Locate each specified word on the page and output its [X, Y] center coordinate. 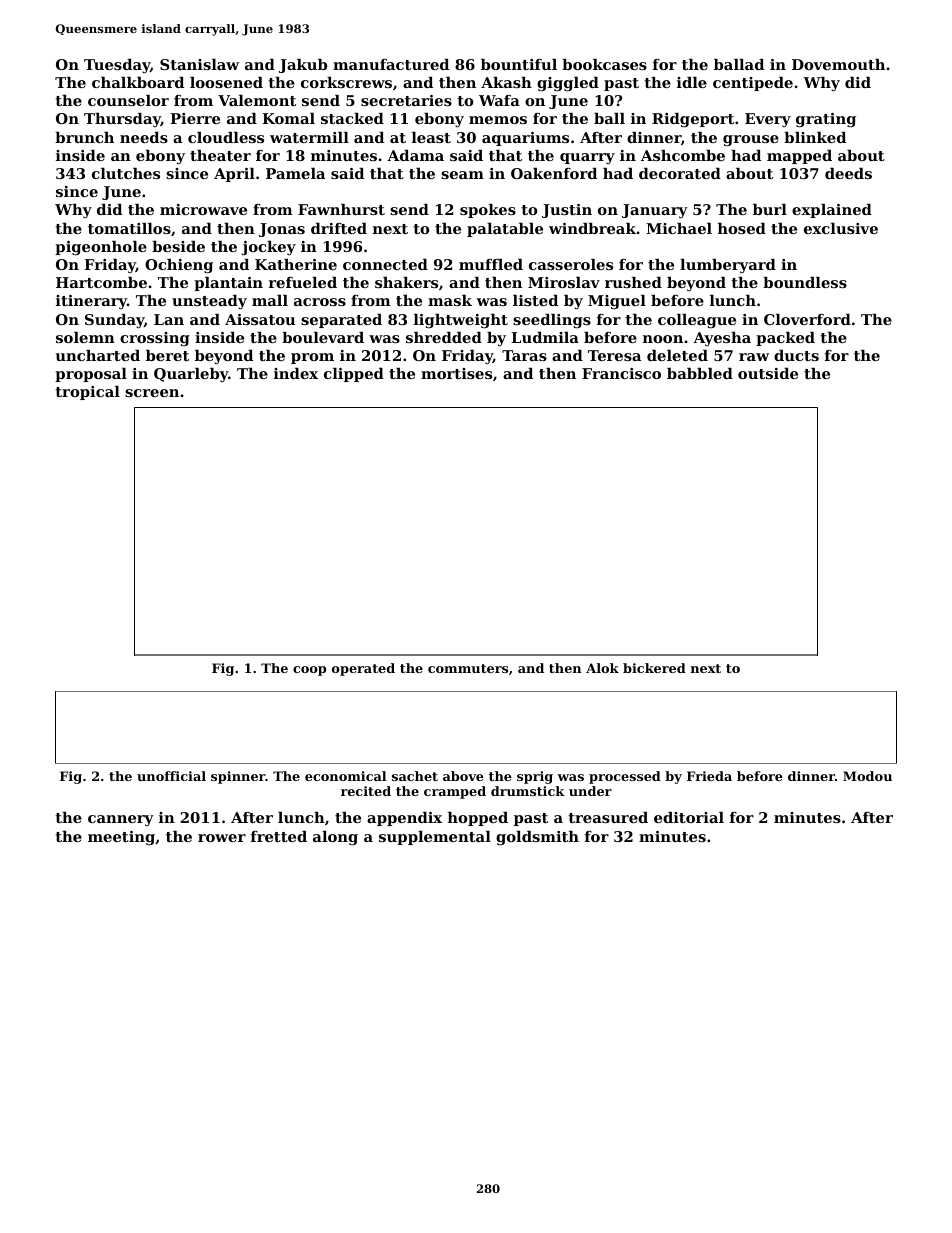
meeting [121, 838]
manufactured [391, 64]
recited [366, 791]
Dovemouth [838, 64]
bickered [654, 668]
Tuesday [117, 66]
